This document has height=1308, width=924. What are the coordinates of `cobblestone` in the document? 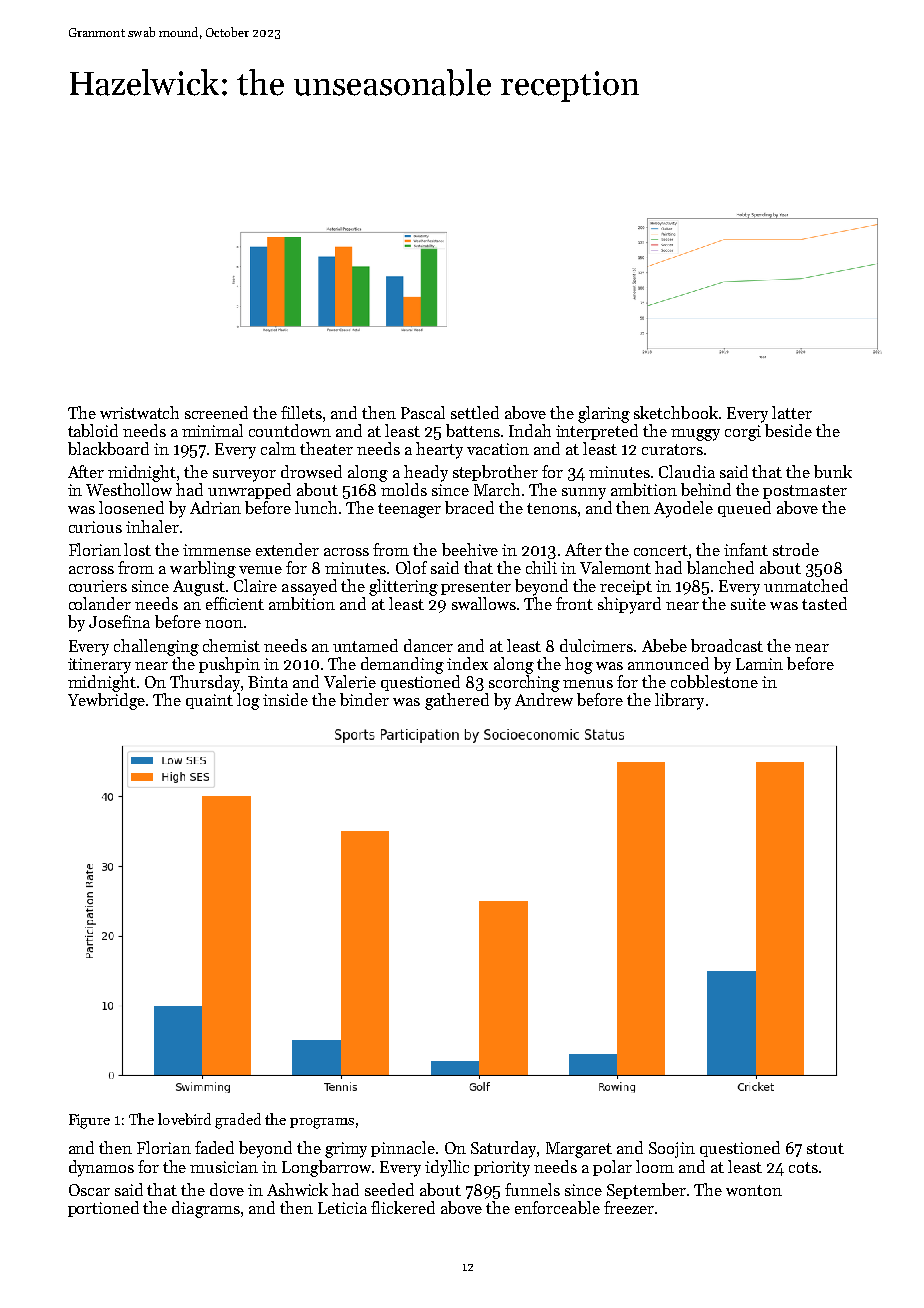 It's located at (714, 681).
